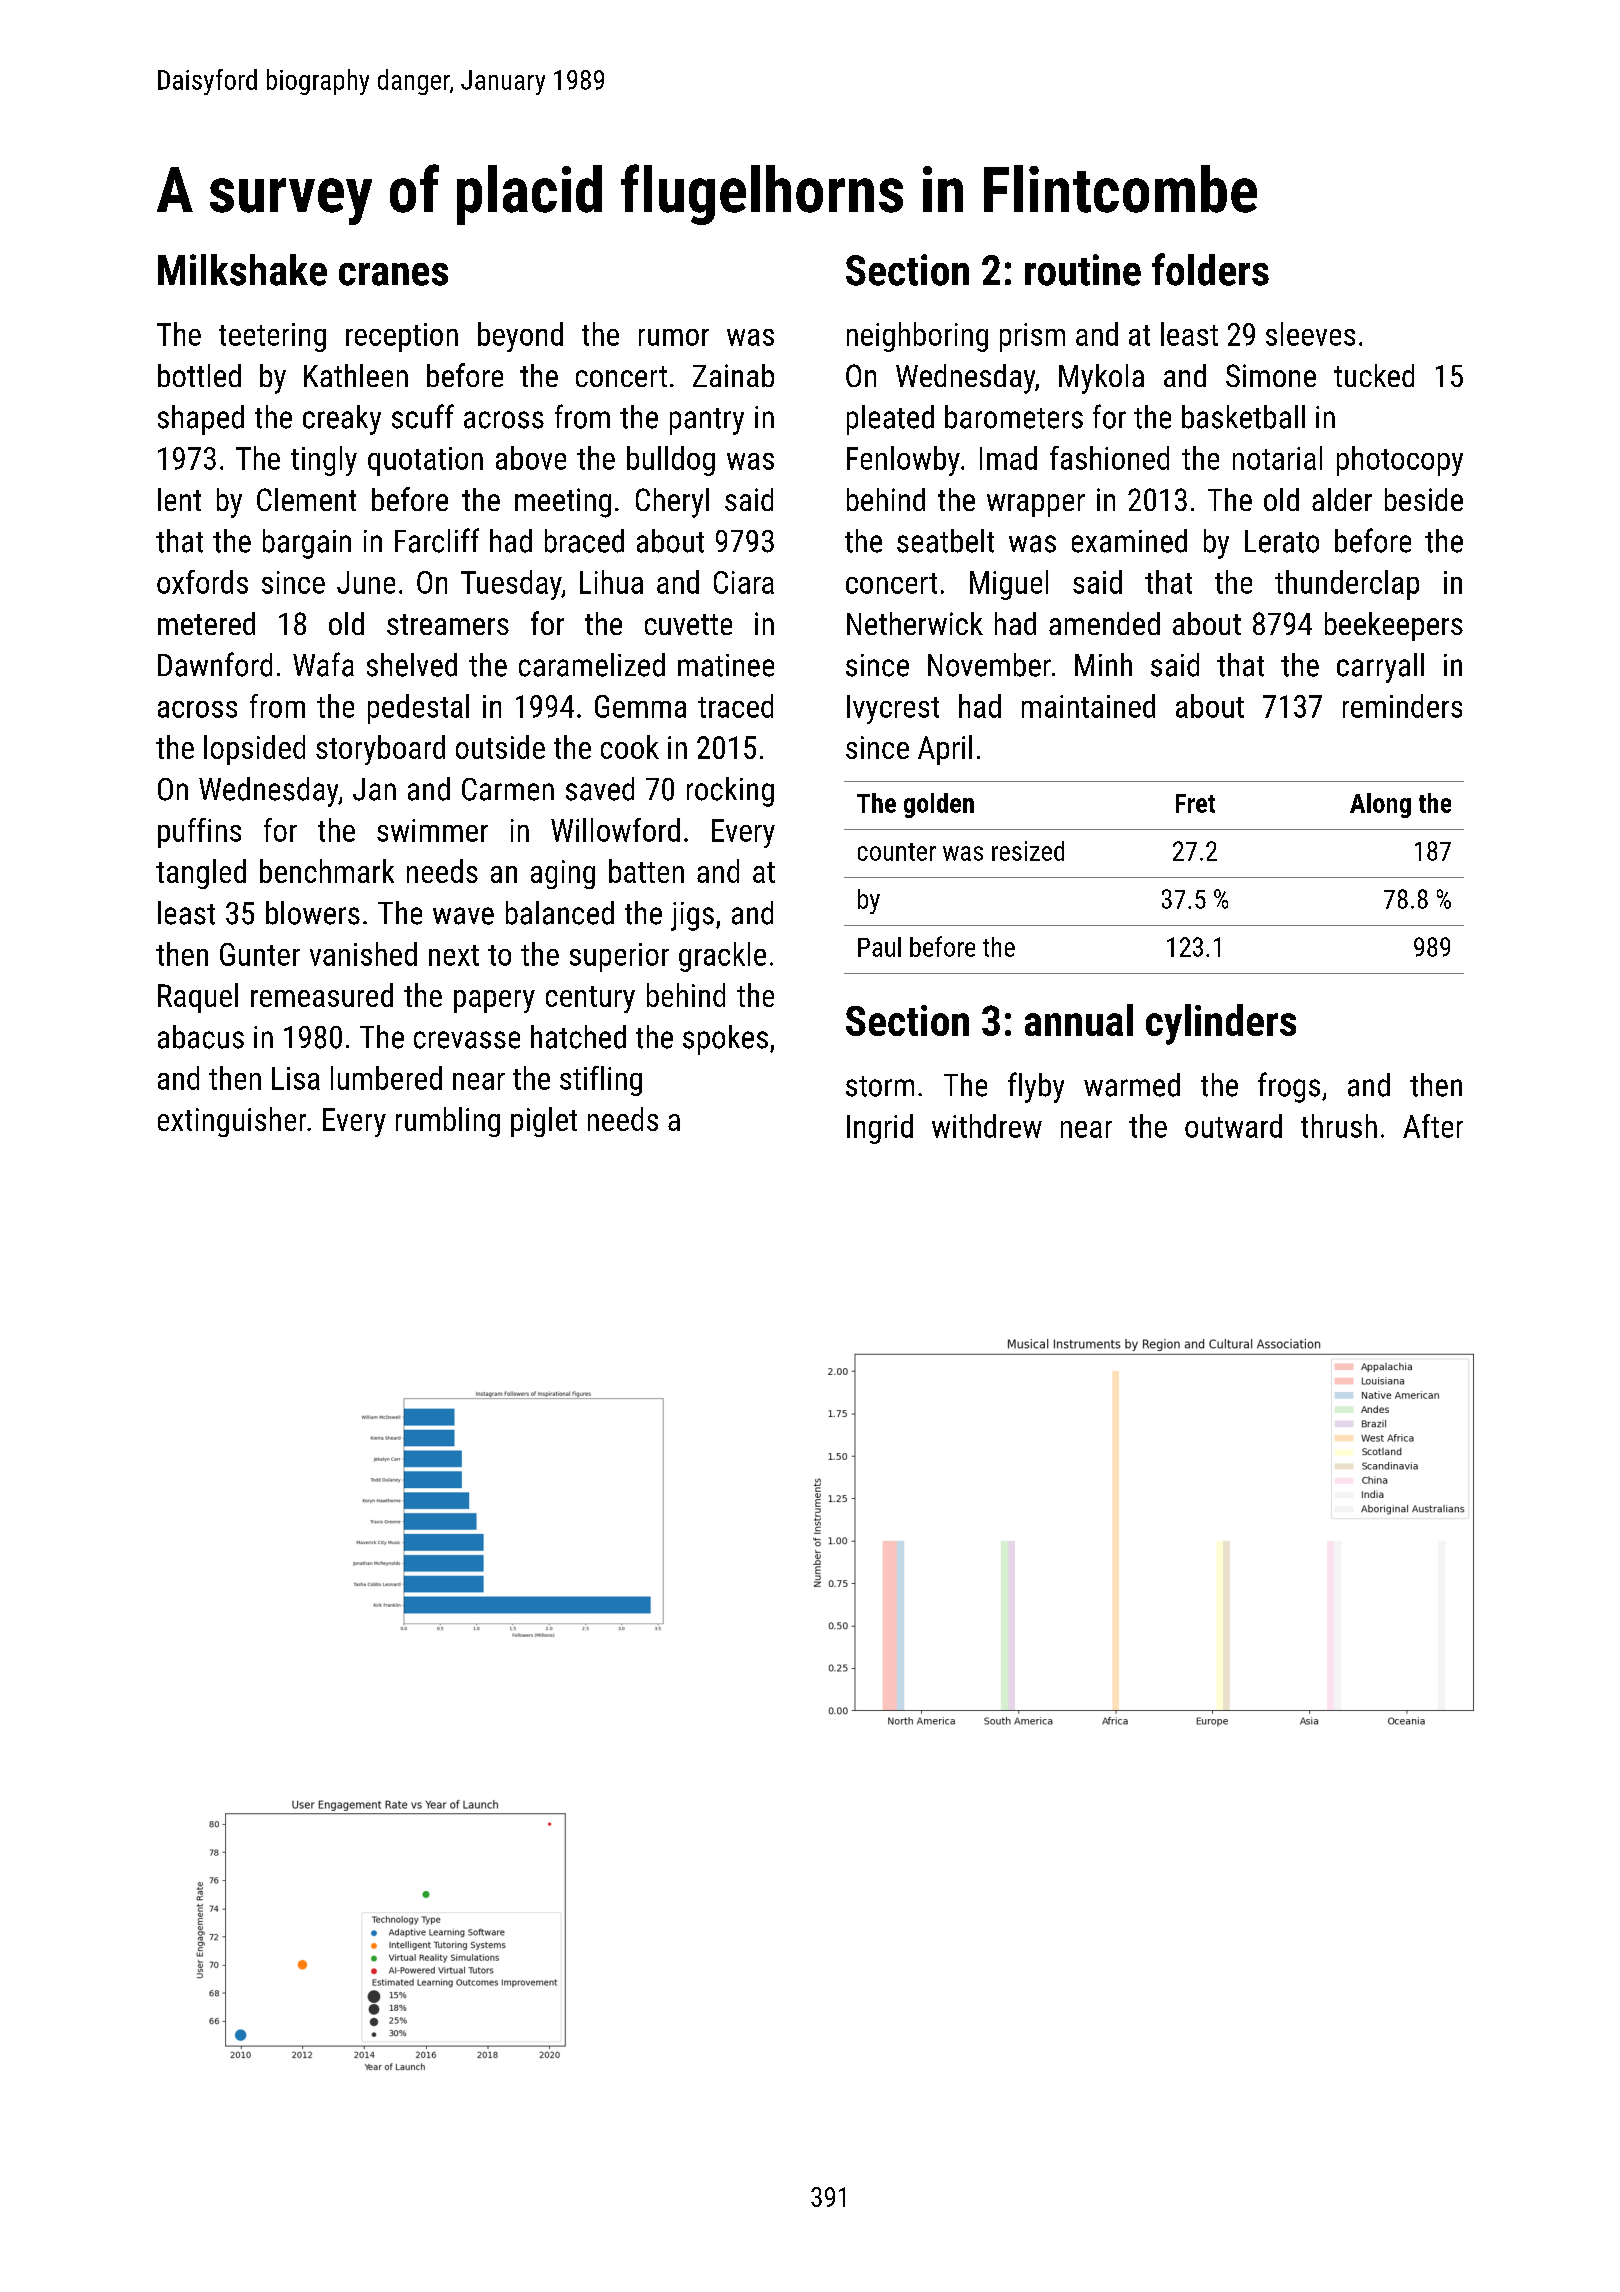 This document has width=1620, height=2292. What do you see at coordinates (1210, 269) in the document?
I see `folders` at bounding box center [1210, 269].
